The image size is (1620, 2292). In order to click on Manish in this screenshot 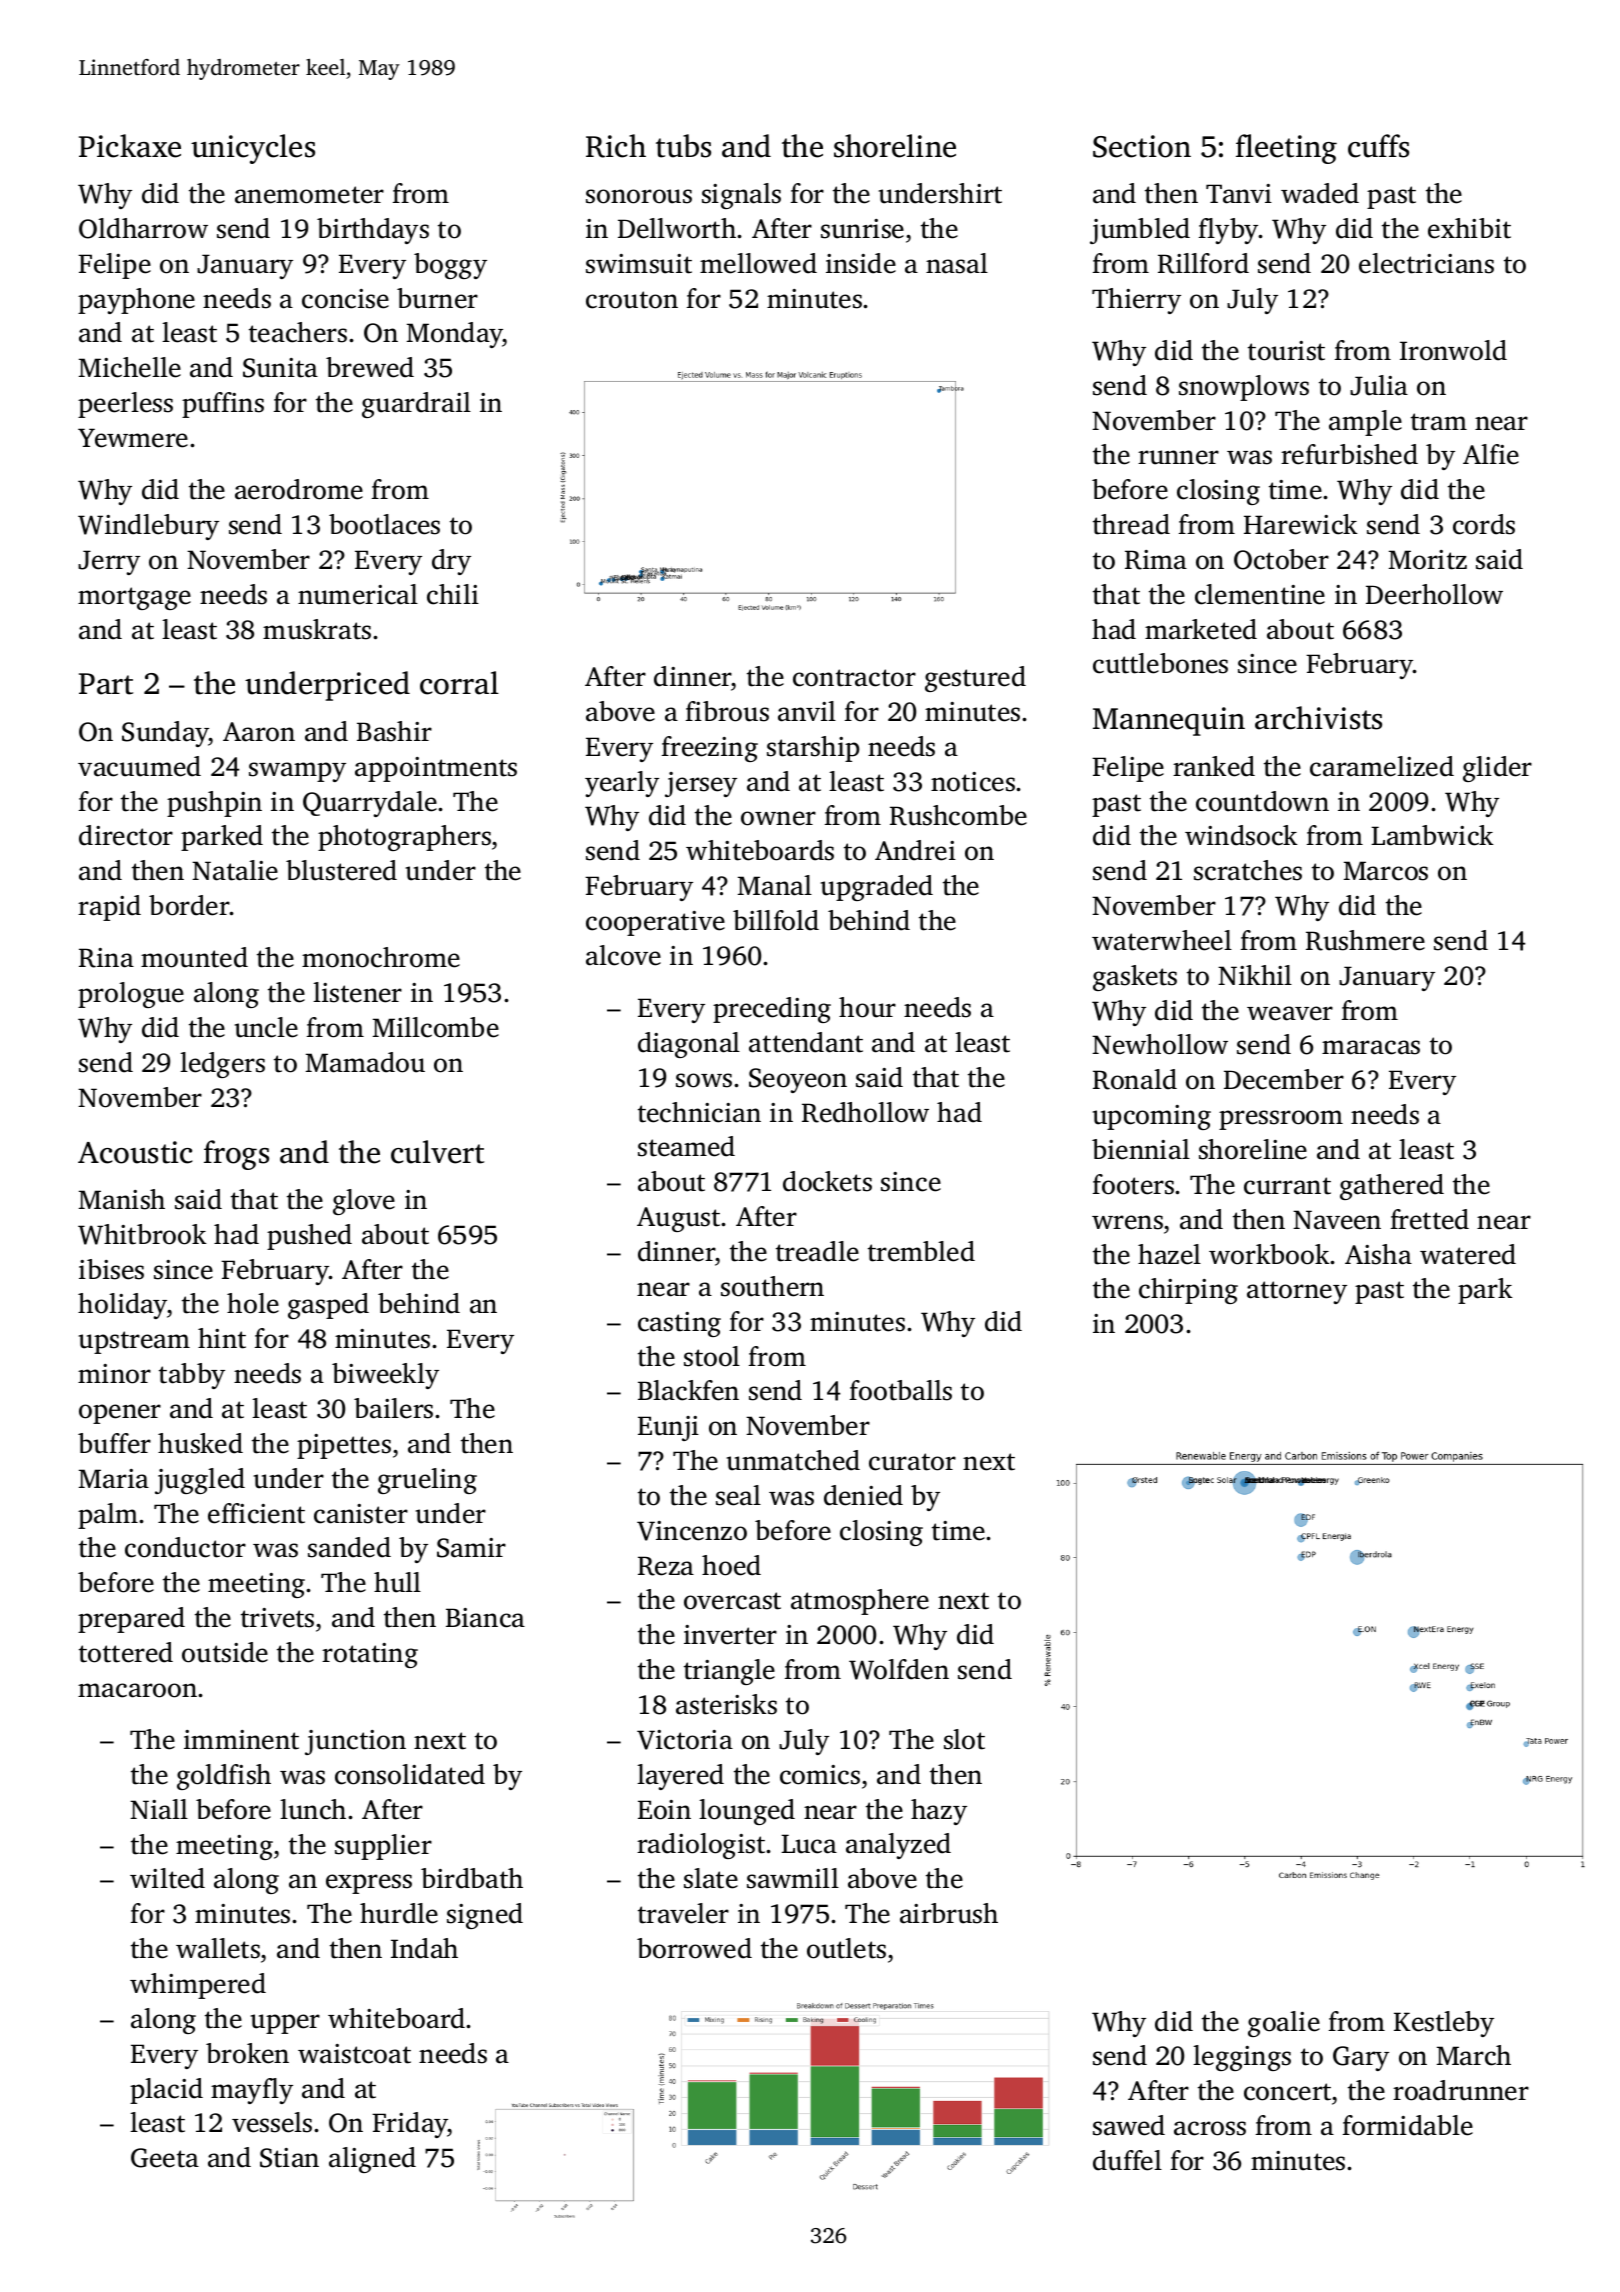, I will do `click(122, 1199)`.
